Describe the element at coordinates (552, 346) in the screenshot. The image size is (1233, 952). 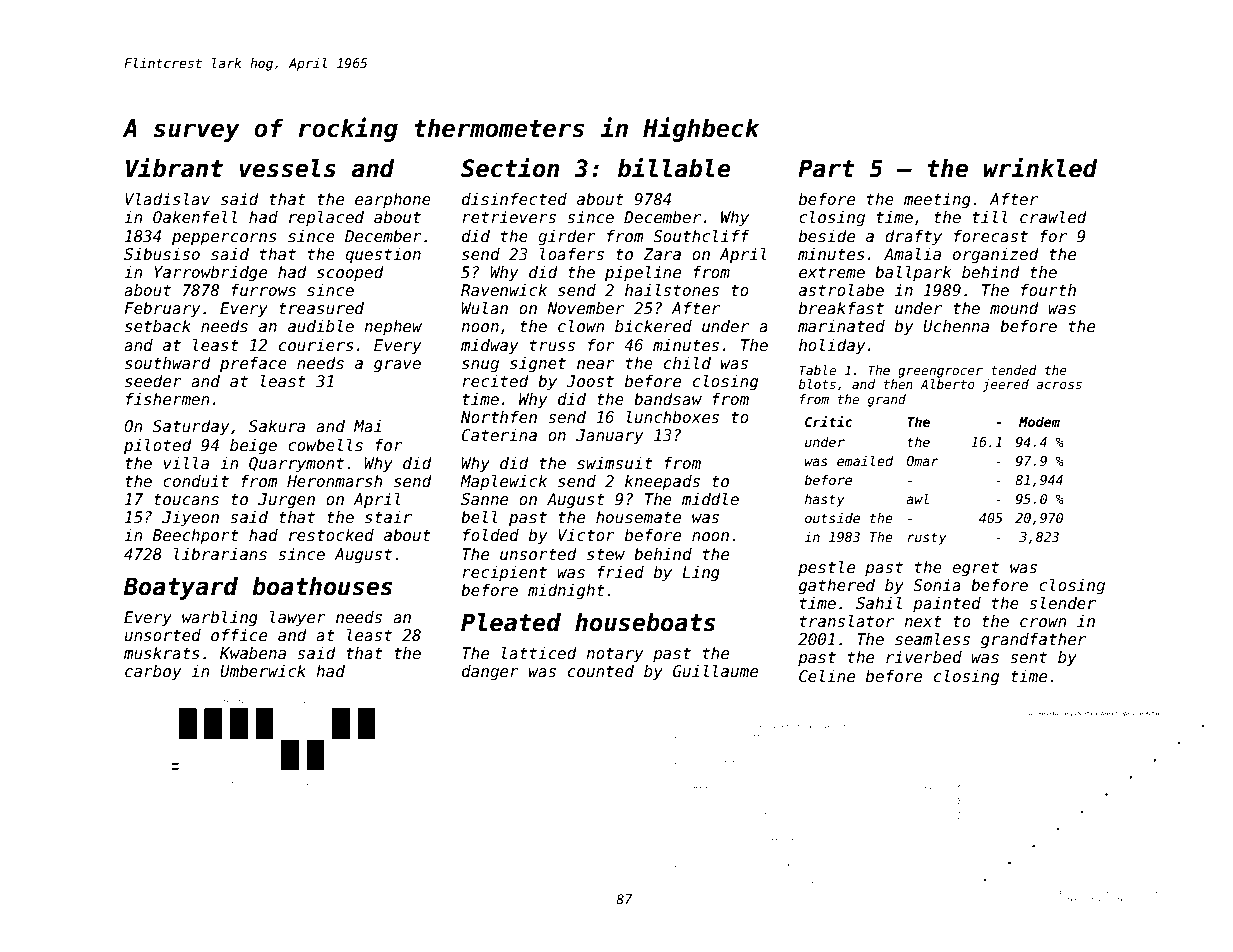
I see `truss` at that location.
